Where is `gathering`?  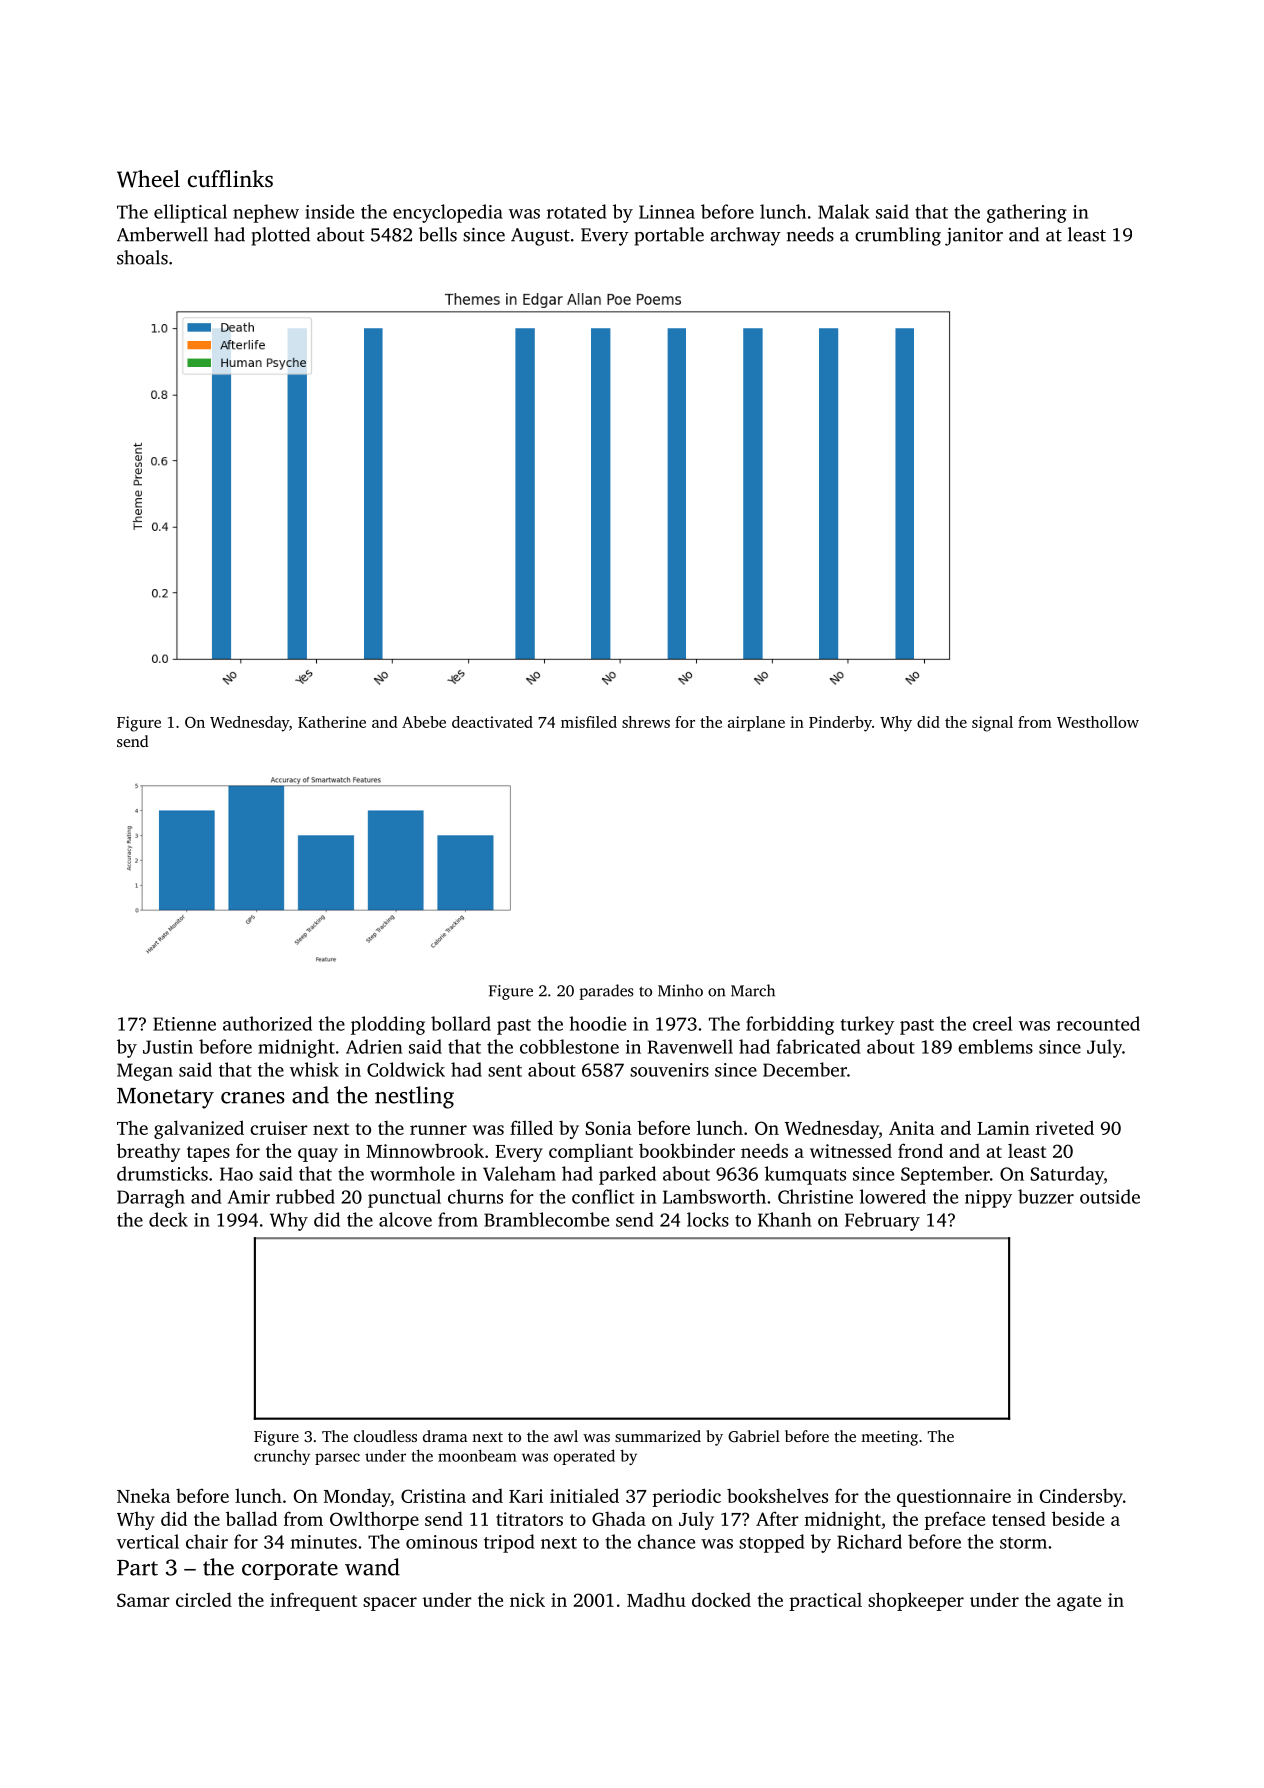
gathering is located at coordinates (1027, 213).
